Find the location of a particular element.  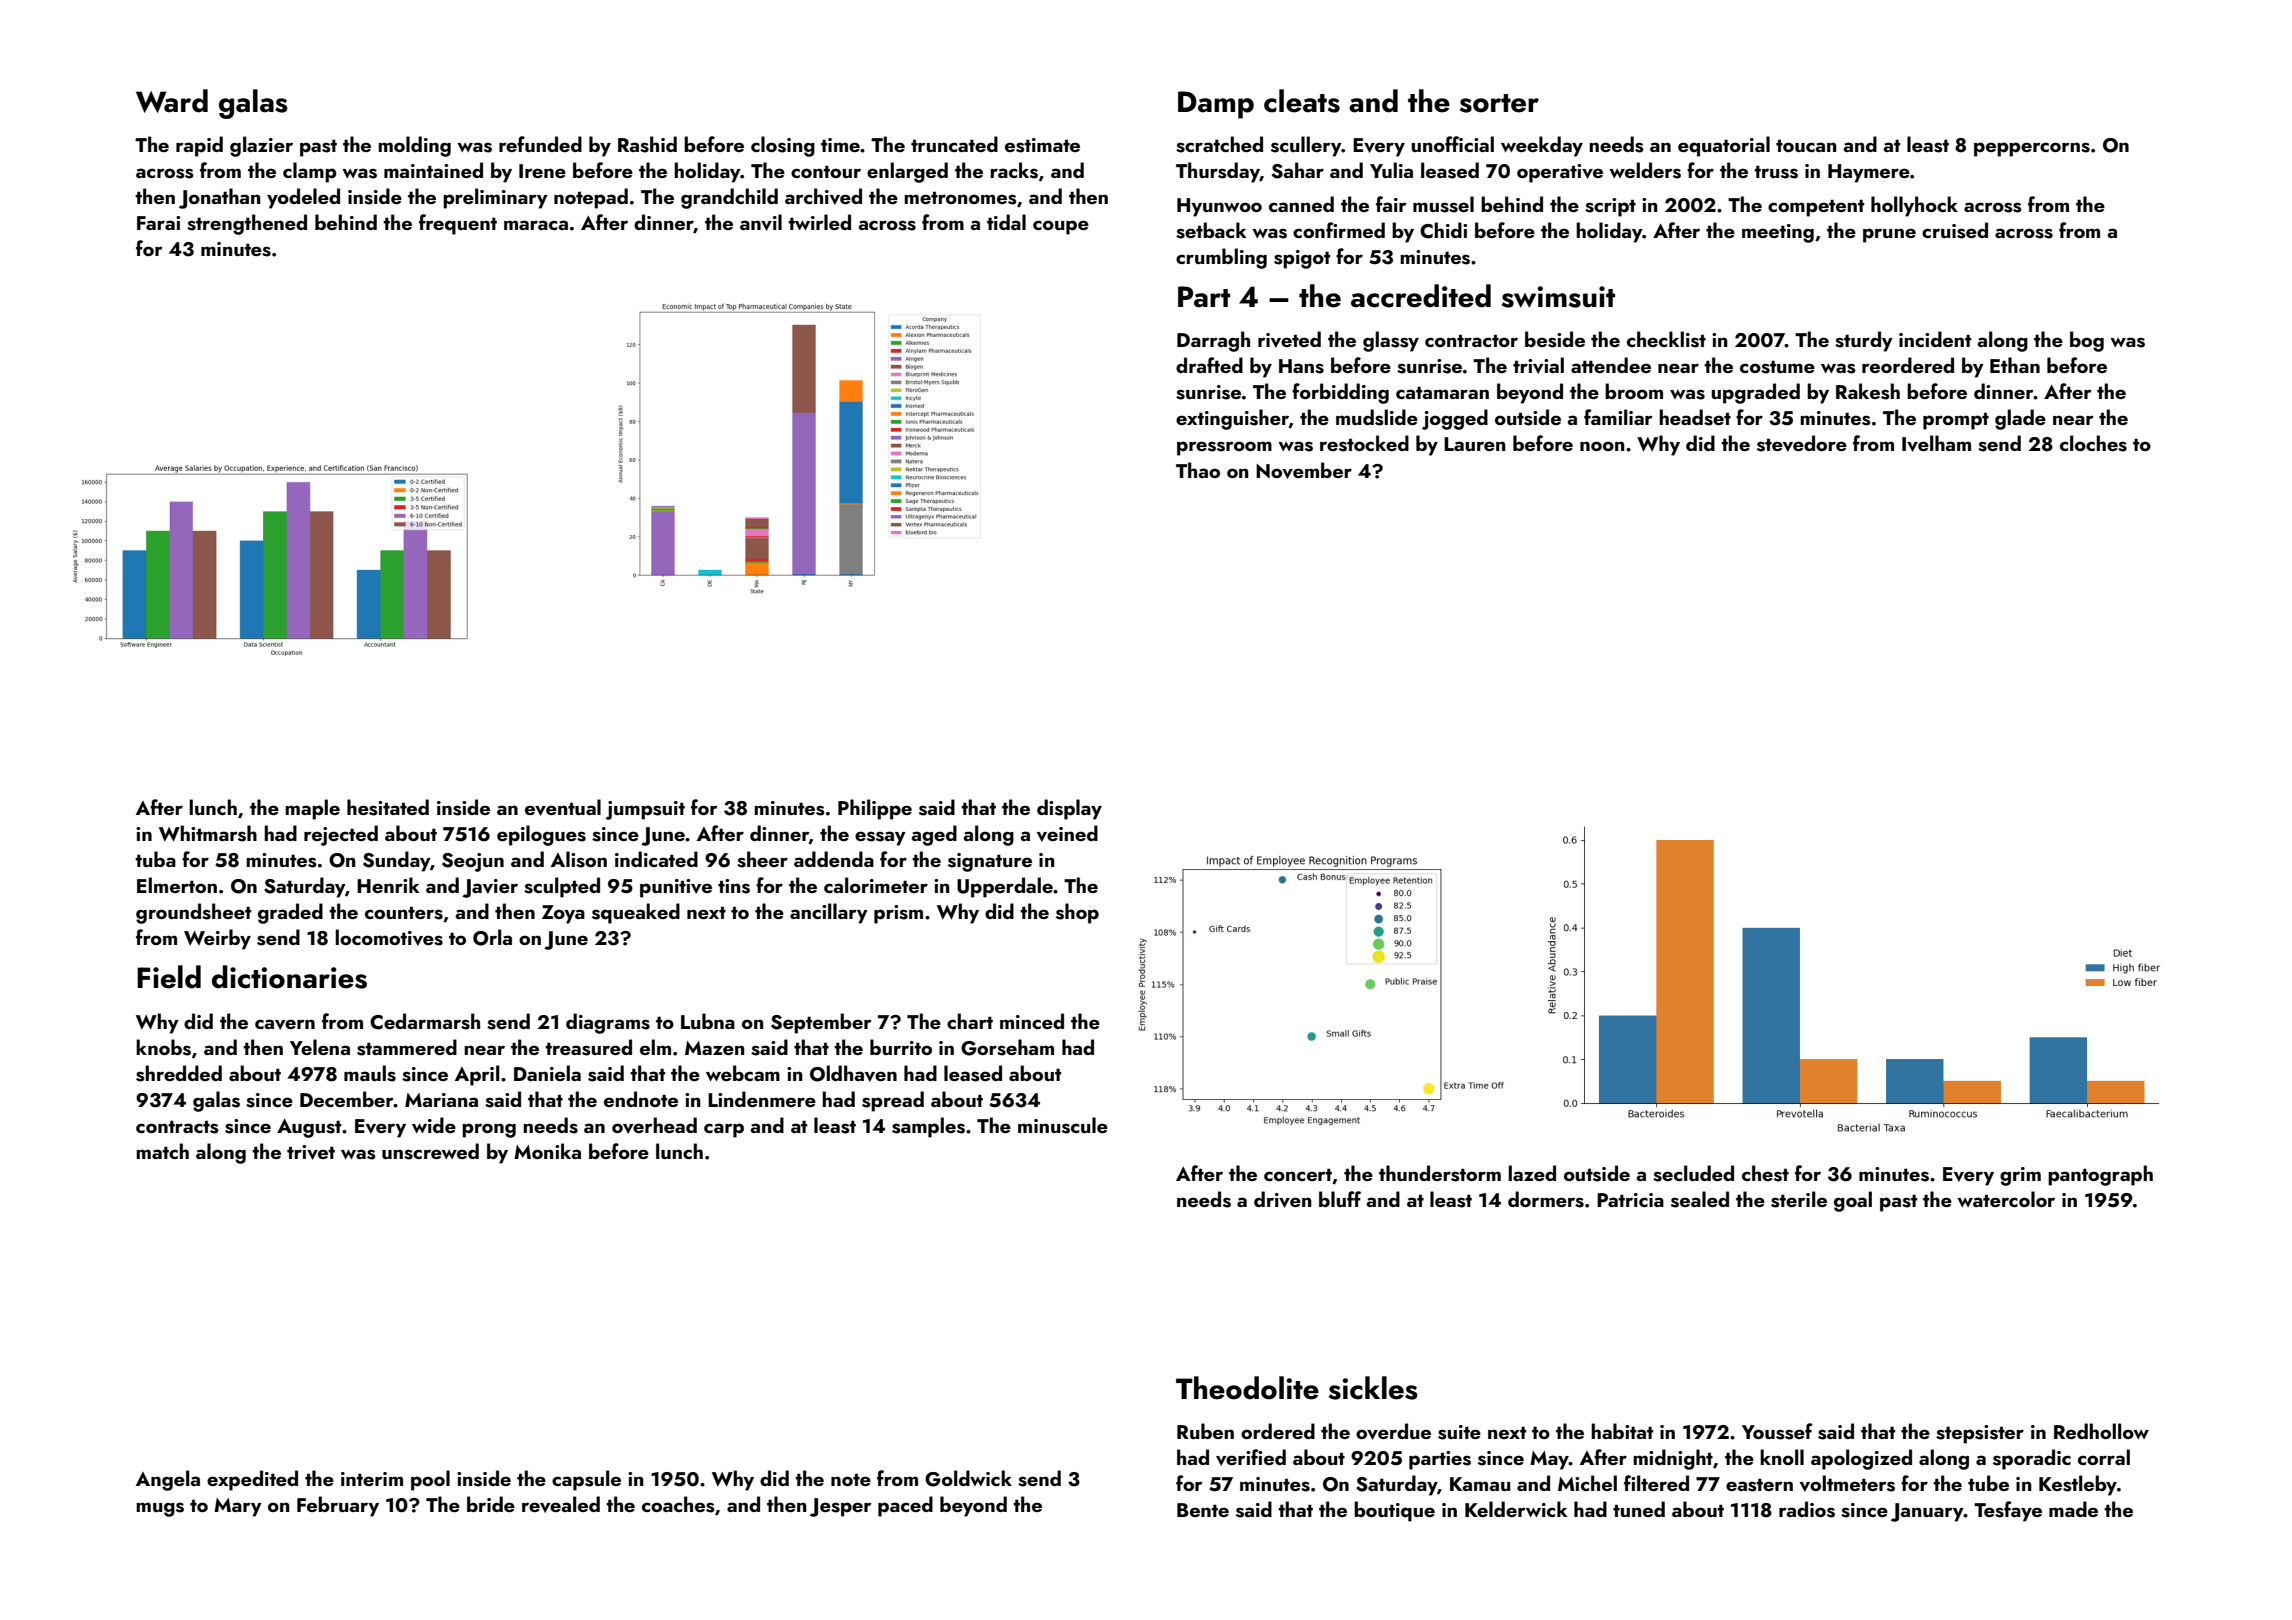

Angela is located at coordinates (168, 1480).
